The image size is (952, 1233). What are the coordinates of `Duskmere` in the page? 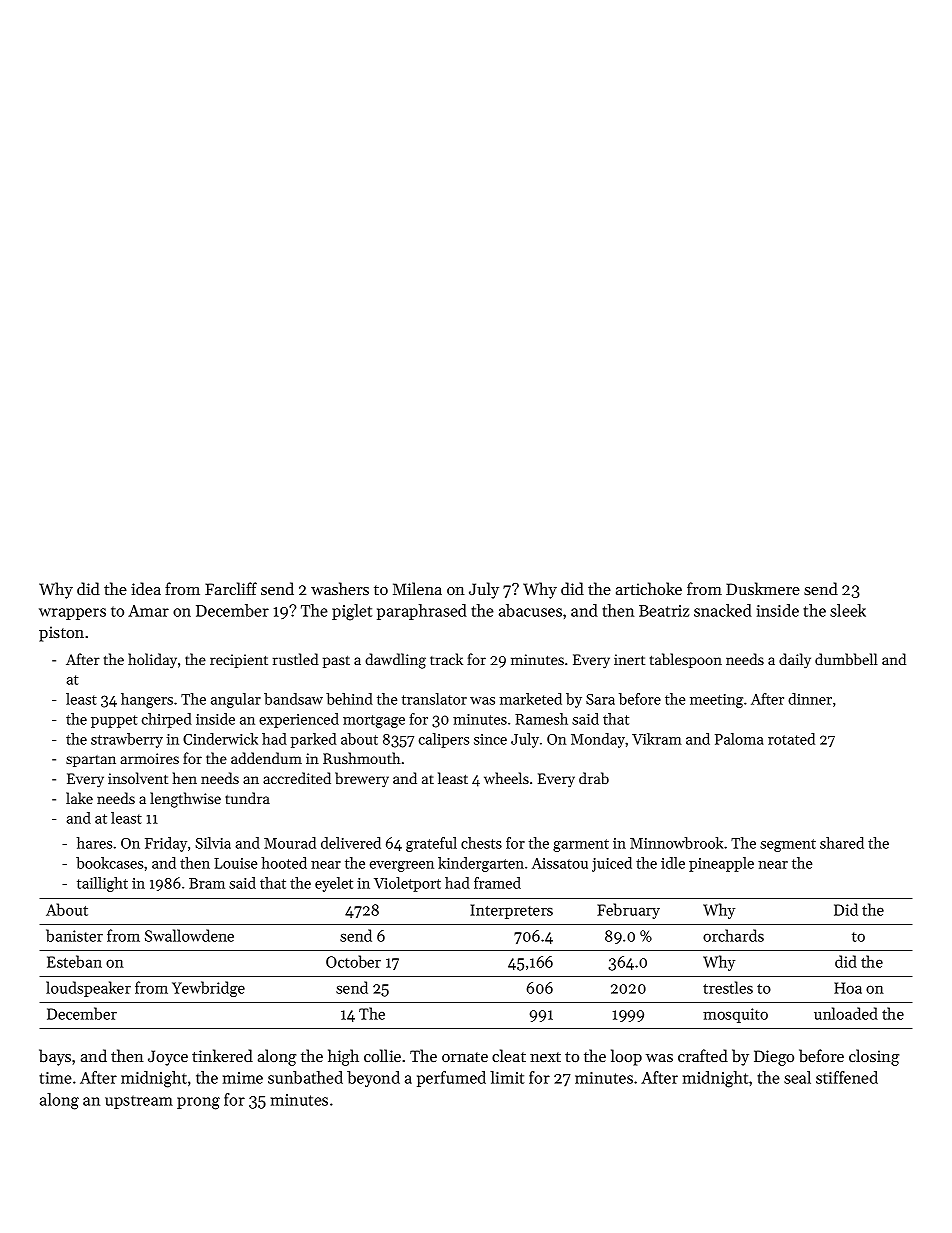 It's located at (763, 588).
